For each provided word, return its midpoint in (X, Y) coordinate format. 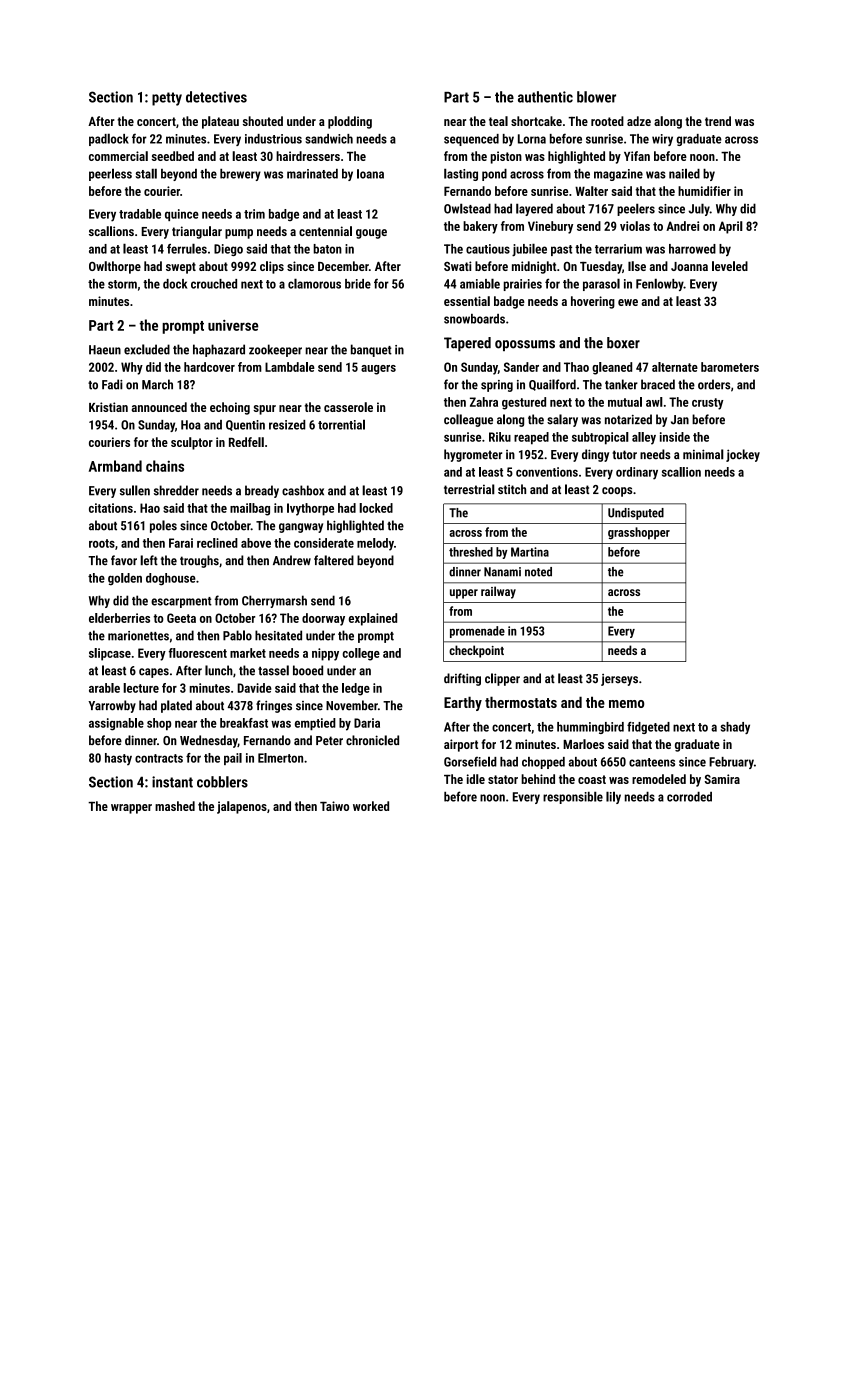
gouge (371, 234)
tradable (140, 214)
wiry (662, 140)
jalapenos (242, 807)
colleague (468, 420)
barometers (730, 367)
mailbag (250, 509)
